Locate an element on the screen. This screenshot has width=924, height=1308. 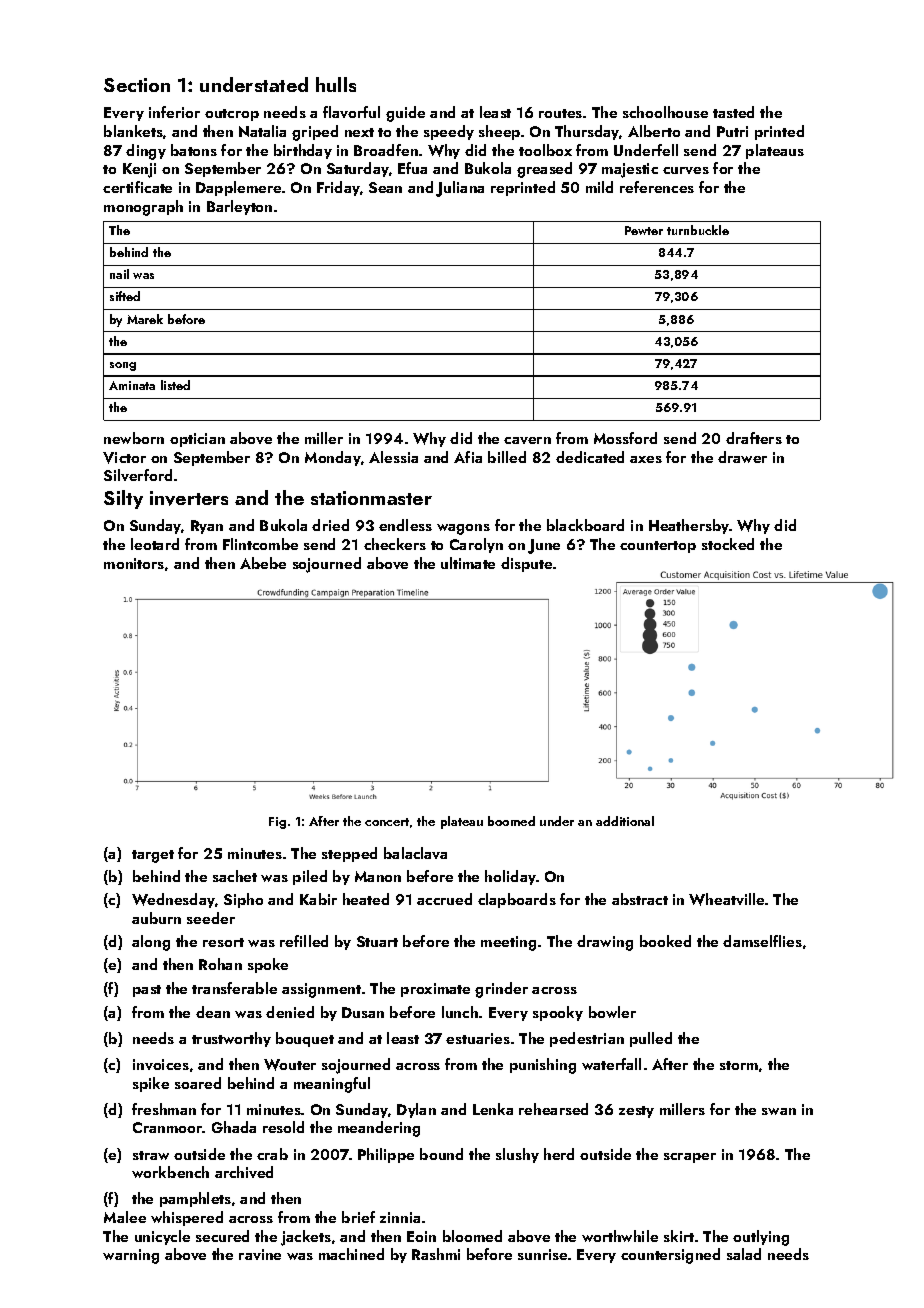
monitors is located at coordinates (134, 563).
